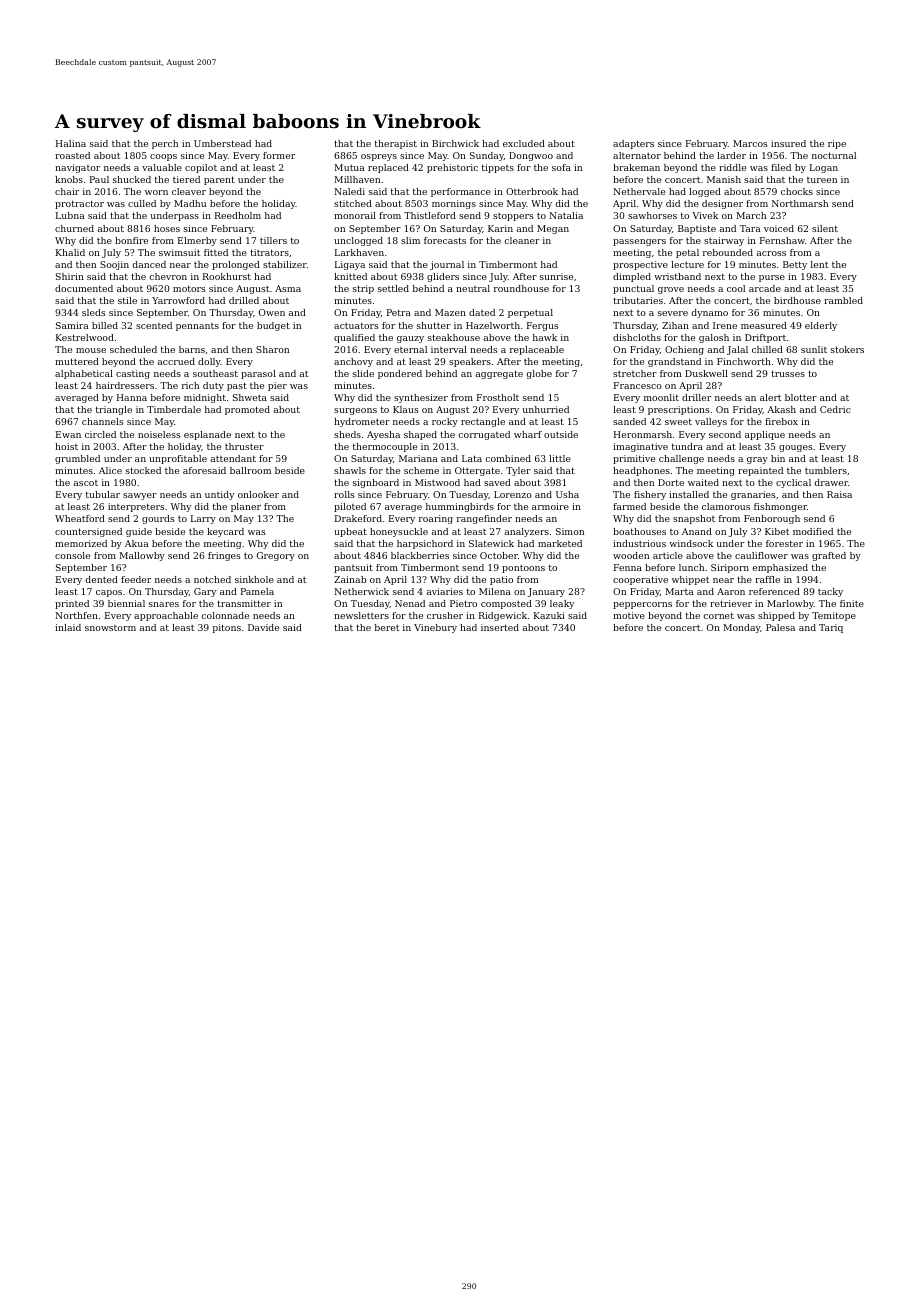 The height and width of the document is (1308, 924). What do you see at coordinates (498, 168) in the document?
I see `tippets` at bounding box center [498, 168].
